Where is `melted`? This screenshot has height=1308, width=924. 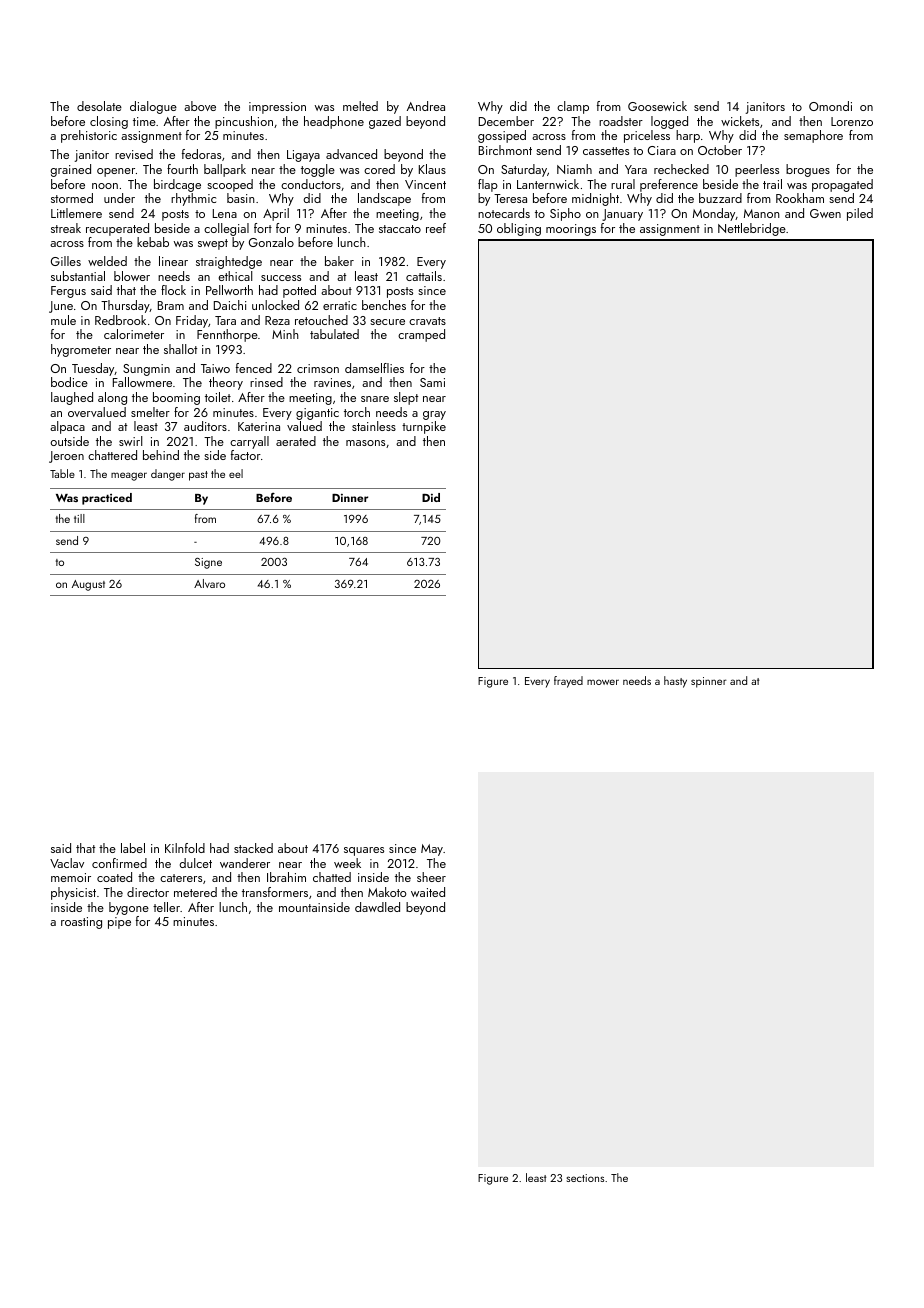 melted is located at coordinates (360, 106).
